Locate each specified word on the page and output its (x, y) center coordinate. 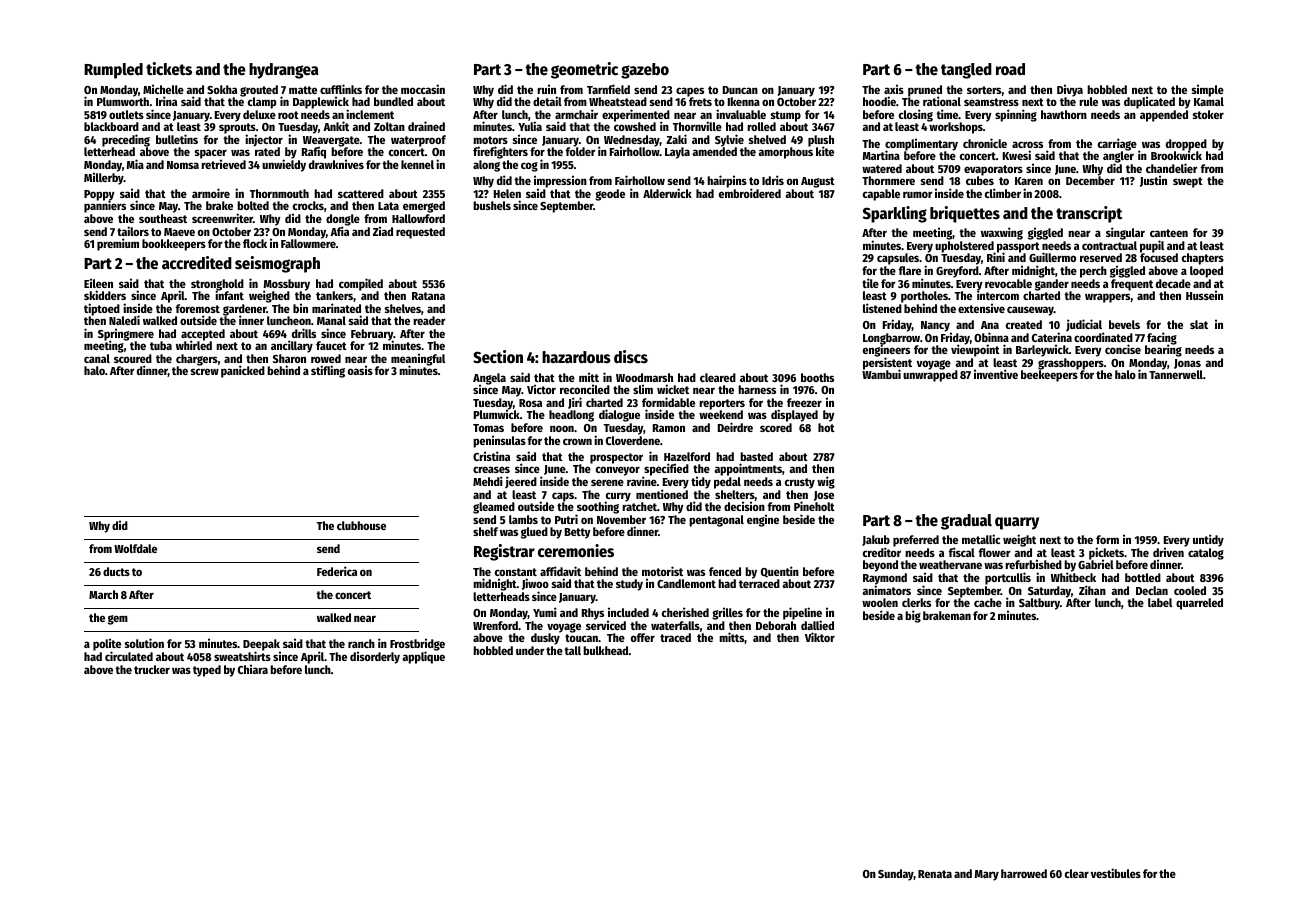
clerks (916, 602)
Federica (337, 571)
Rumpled (113, 71)
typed (207, 671)
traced (675, 637)
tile (870, 283)
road (1010, 69)
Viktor (820, 637)
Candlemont (686, 583)
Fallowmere (308, 243)
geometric (584, 70)
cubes (980, 180)
